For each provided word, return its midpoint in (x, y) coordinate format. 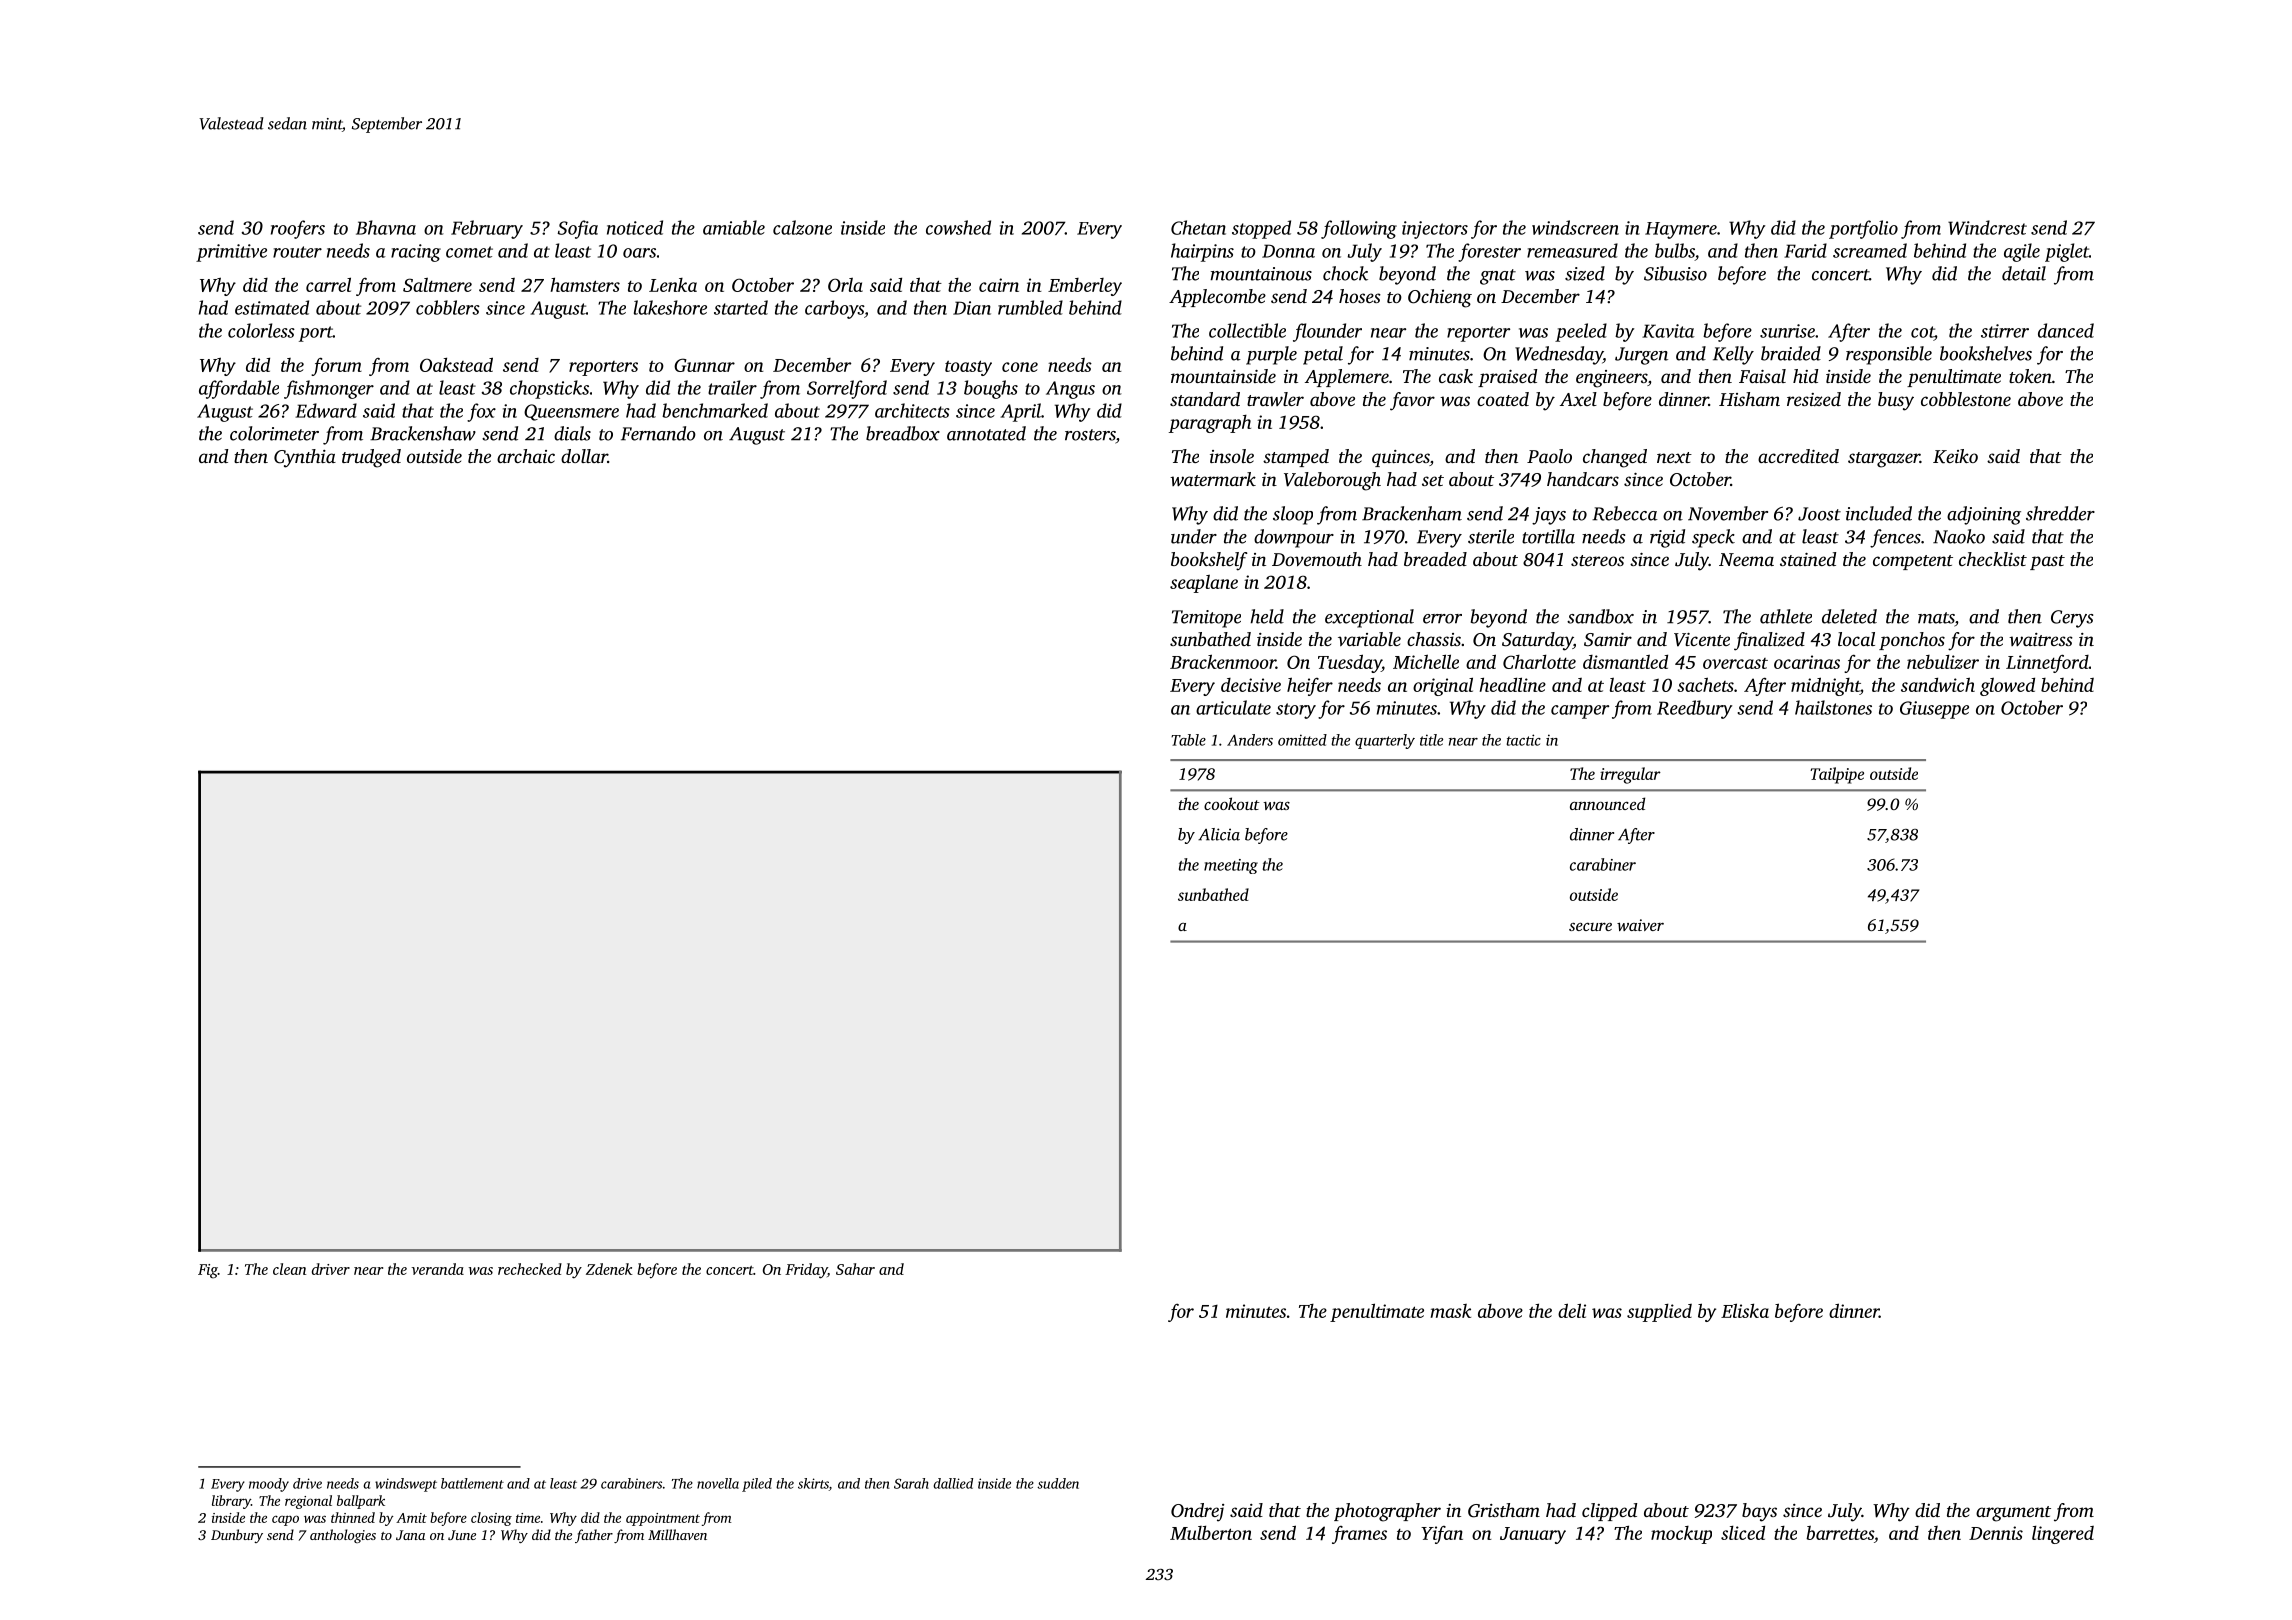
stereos (1597, 560)
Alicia (1219, 834)
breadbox (903, 433)
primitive (231, 253)
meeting (1231, 866)
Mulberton (1211, 1533)
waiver (1640, 925)
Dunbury (237, 1536)
